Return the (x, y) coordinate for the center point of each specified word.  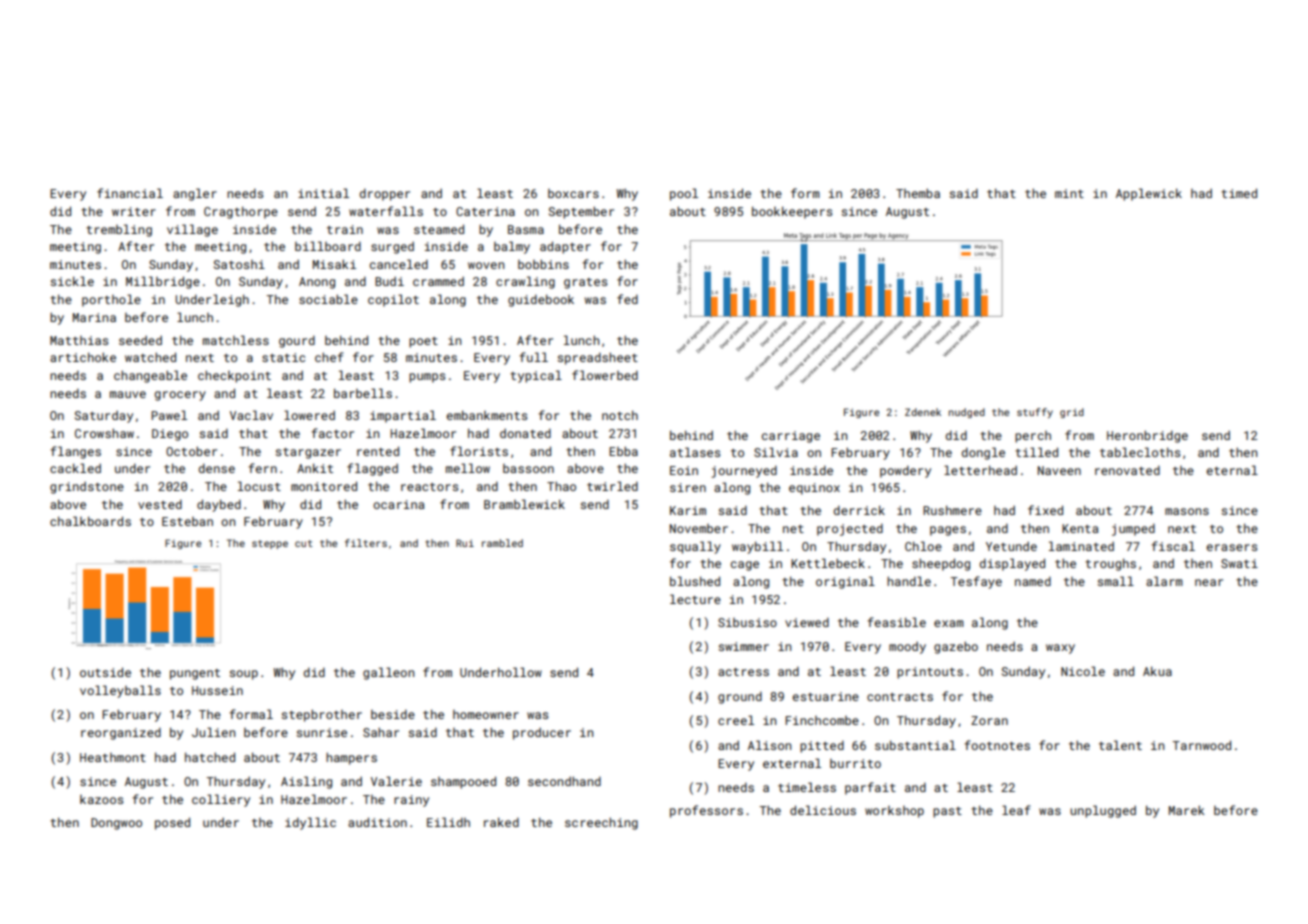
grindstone (87, 488)
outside (105, 672)
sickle (72, 281)
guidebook (541, 300)
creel (736, 720)
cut (304, 543)
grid (1072, 413)
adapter (565, 247)
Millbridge (163, 282)
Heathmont (113, 757)
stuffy (1035, 413)
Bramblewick (524, 504)
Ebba (623, 451)
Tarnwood (1202, 745)
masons (1187, 511)
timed (1239, 193)
